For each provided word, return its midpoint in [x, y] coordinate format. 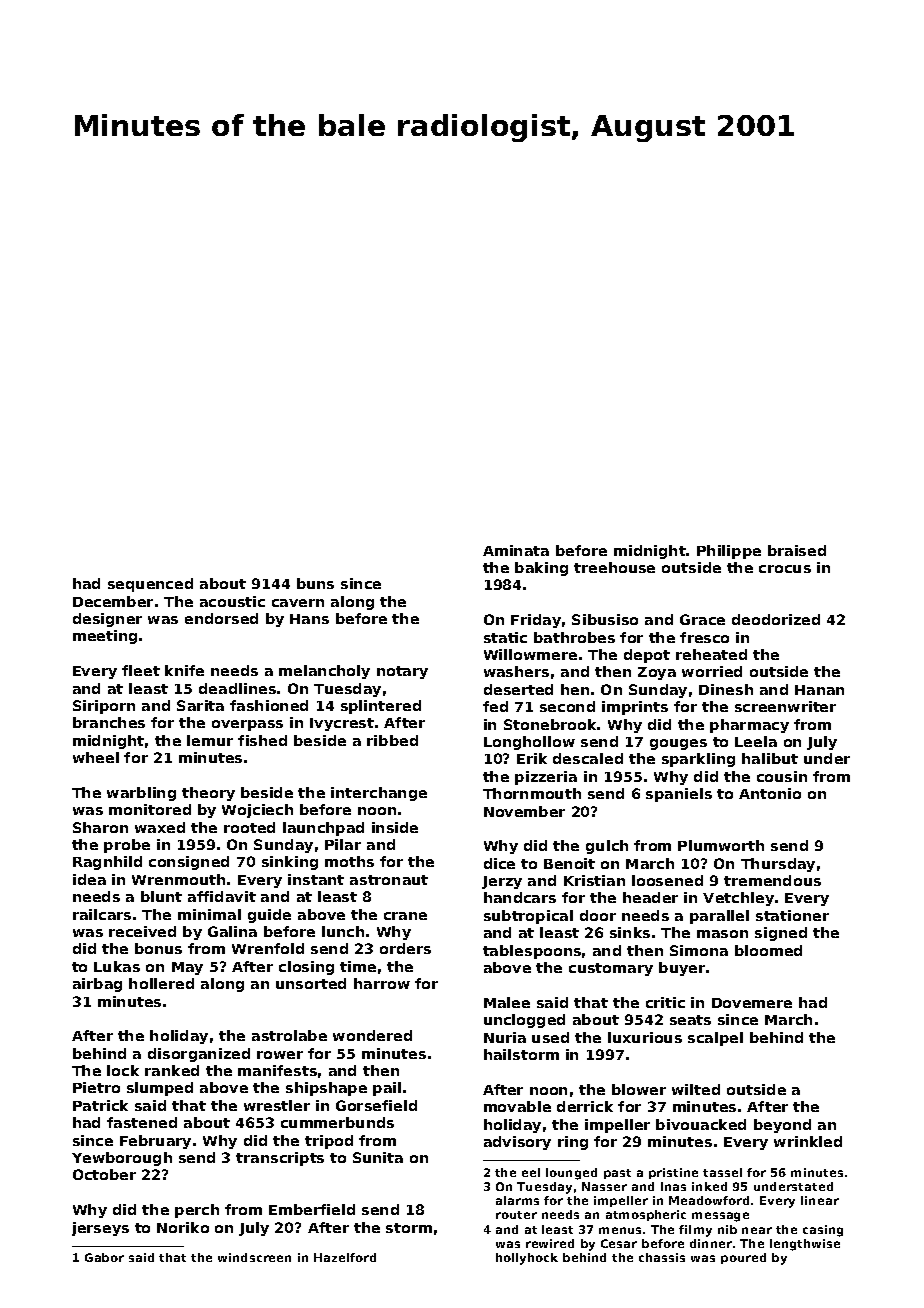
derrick [585, 1106]
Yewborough [122, 1159]
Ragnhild [107, 863]
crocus [785, 569]
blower [639, 1089]
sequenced [150, 585]
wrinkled [808, 1141]
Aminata [516, 550]
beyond [782, 1126]
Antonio [770, 793]
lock [123, 1070]
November [524, 811]
